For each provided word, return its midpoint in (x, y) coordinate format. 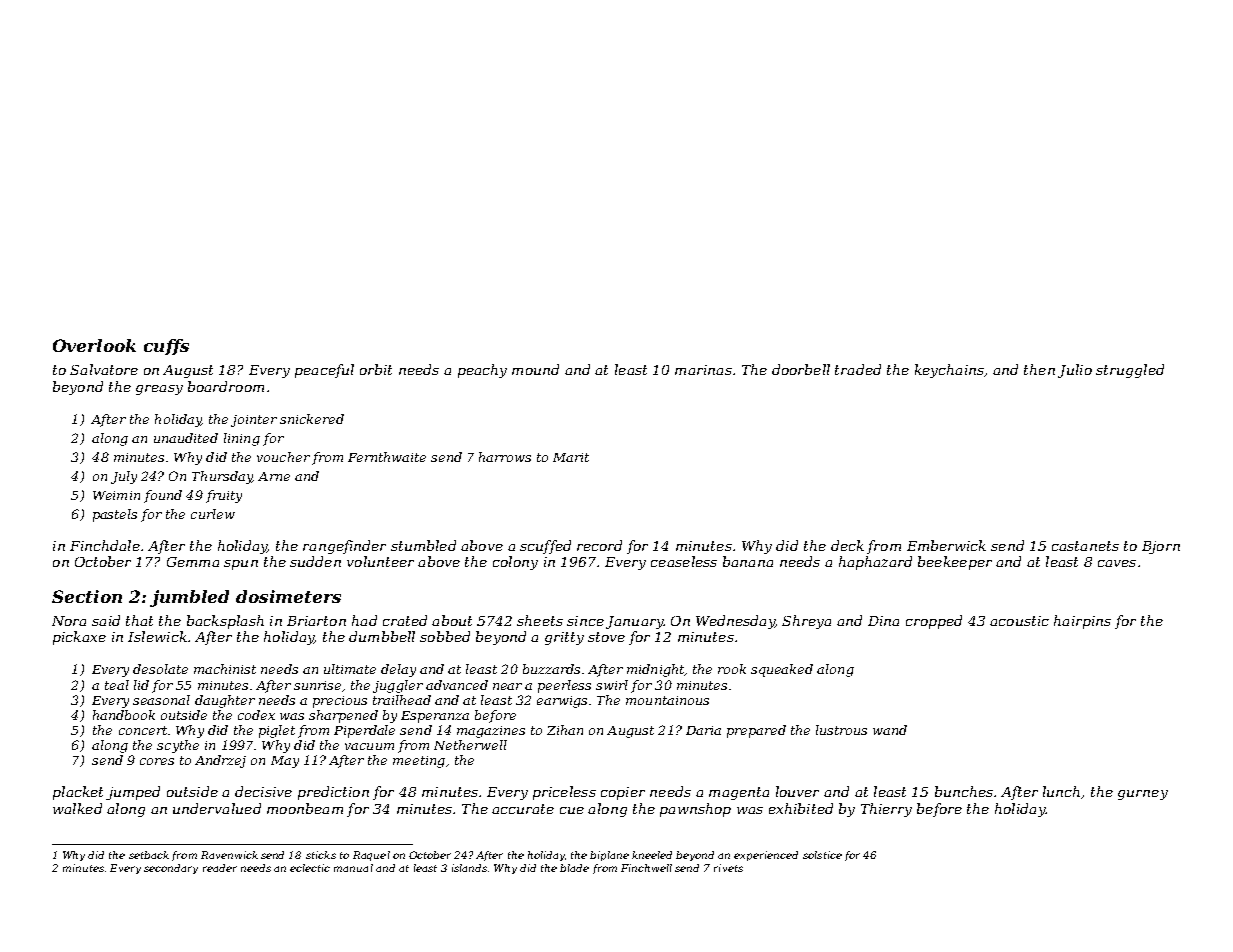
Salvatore (104, 369)
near (507, 686)
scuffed (545, 547)
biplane (609, 856)
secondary (171, 869)
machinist (225, 669)
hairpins (1082, 622)
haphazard (875, 563)
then (1039, 369)
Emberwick (946, 545)
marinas (703, 370)
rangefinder (344, 547)
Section (87, 596)
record (599, 545)
